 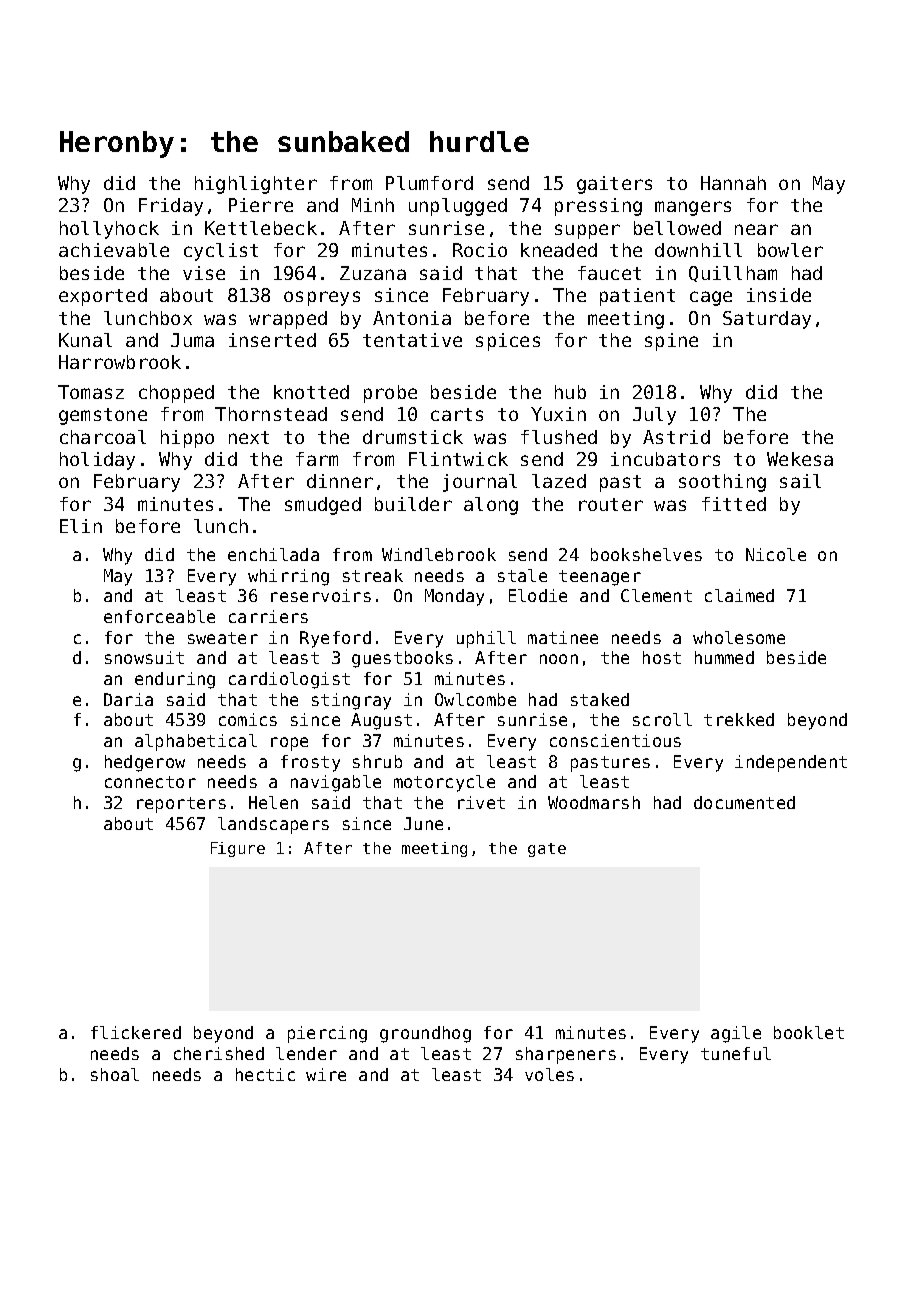 What do you see at coordinates (412, 340) in the page?
I see `tentative` at bounding box center [412, 340].
